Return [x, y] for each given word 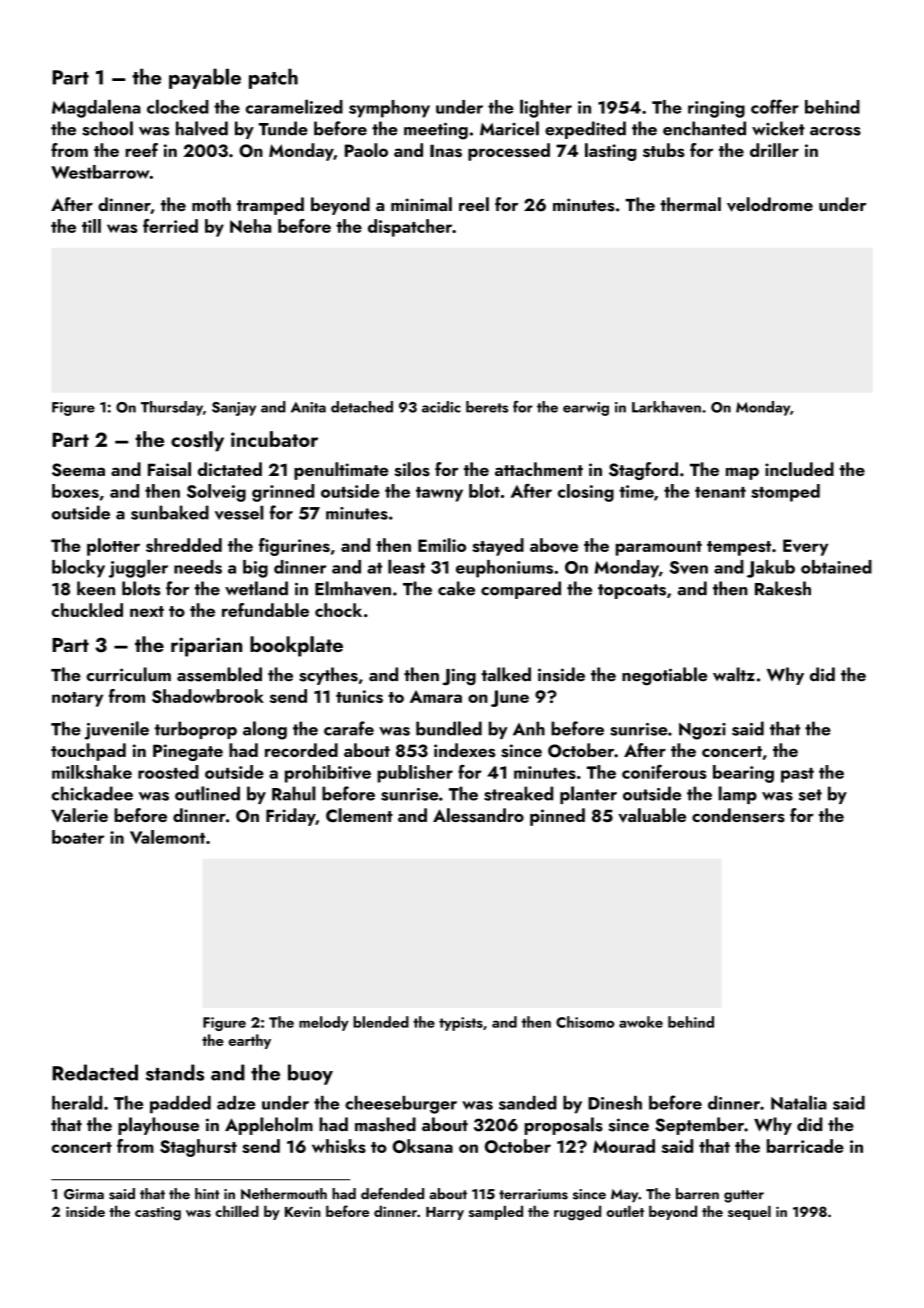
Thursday [172, 408]
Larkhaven [666, 407]
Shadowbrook [208, 696]
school [107, 128]
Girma [84, 1194]
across [835, 131]
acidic [441, 407]
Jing [459, 677]
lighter [546, 108]
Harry [445, 1213]
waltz [734, 674]
